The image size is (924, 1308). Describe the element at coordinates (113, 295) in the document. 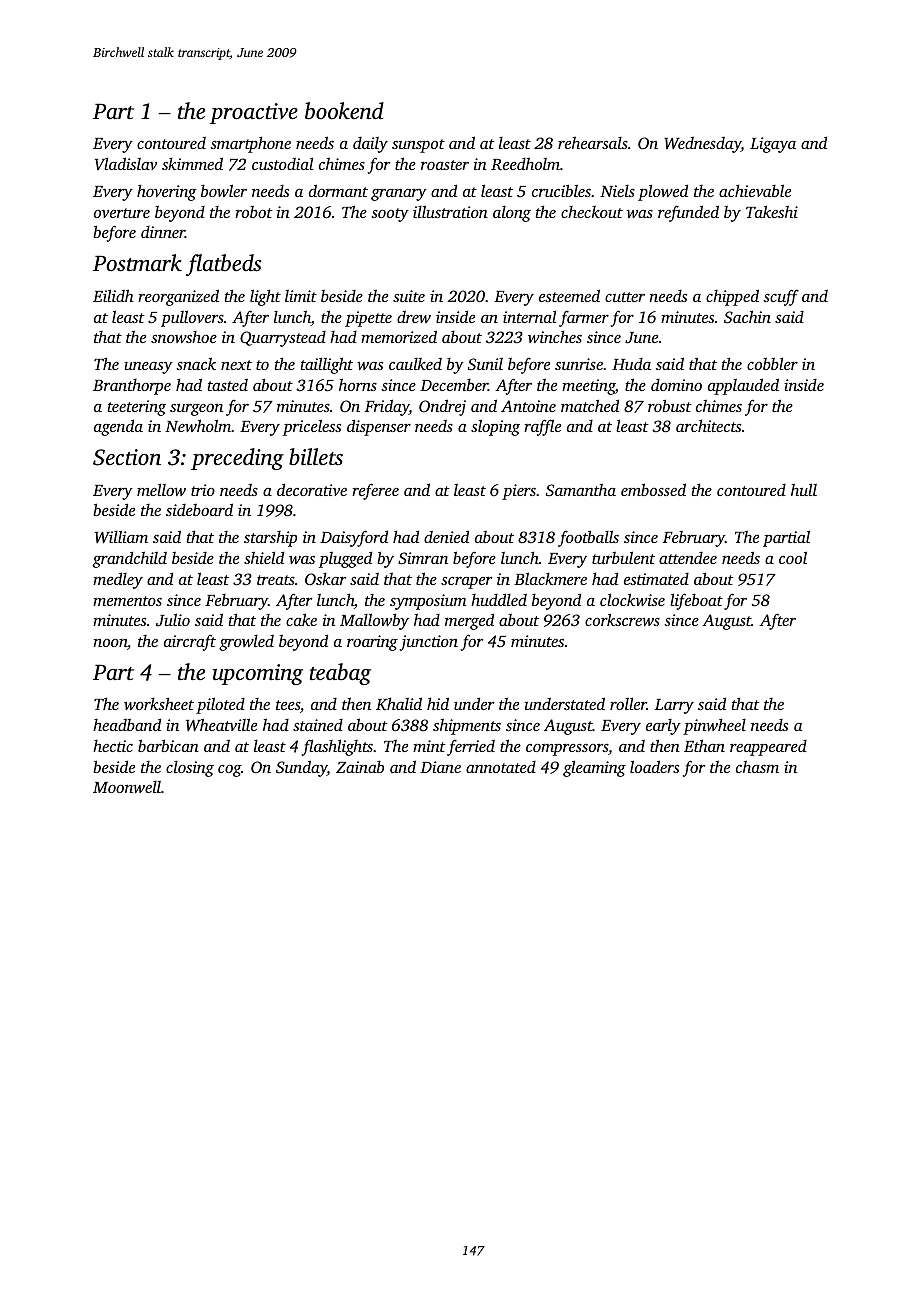

I see `Eilidh` at that location.
